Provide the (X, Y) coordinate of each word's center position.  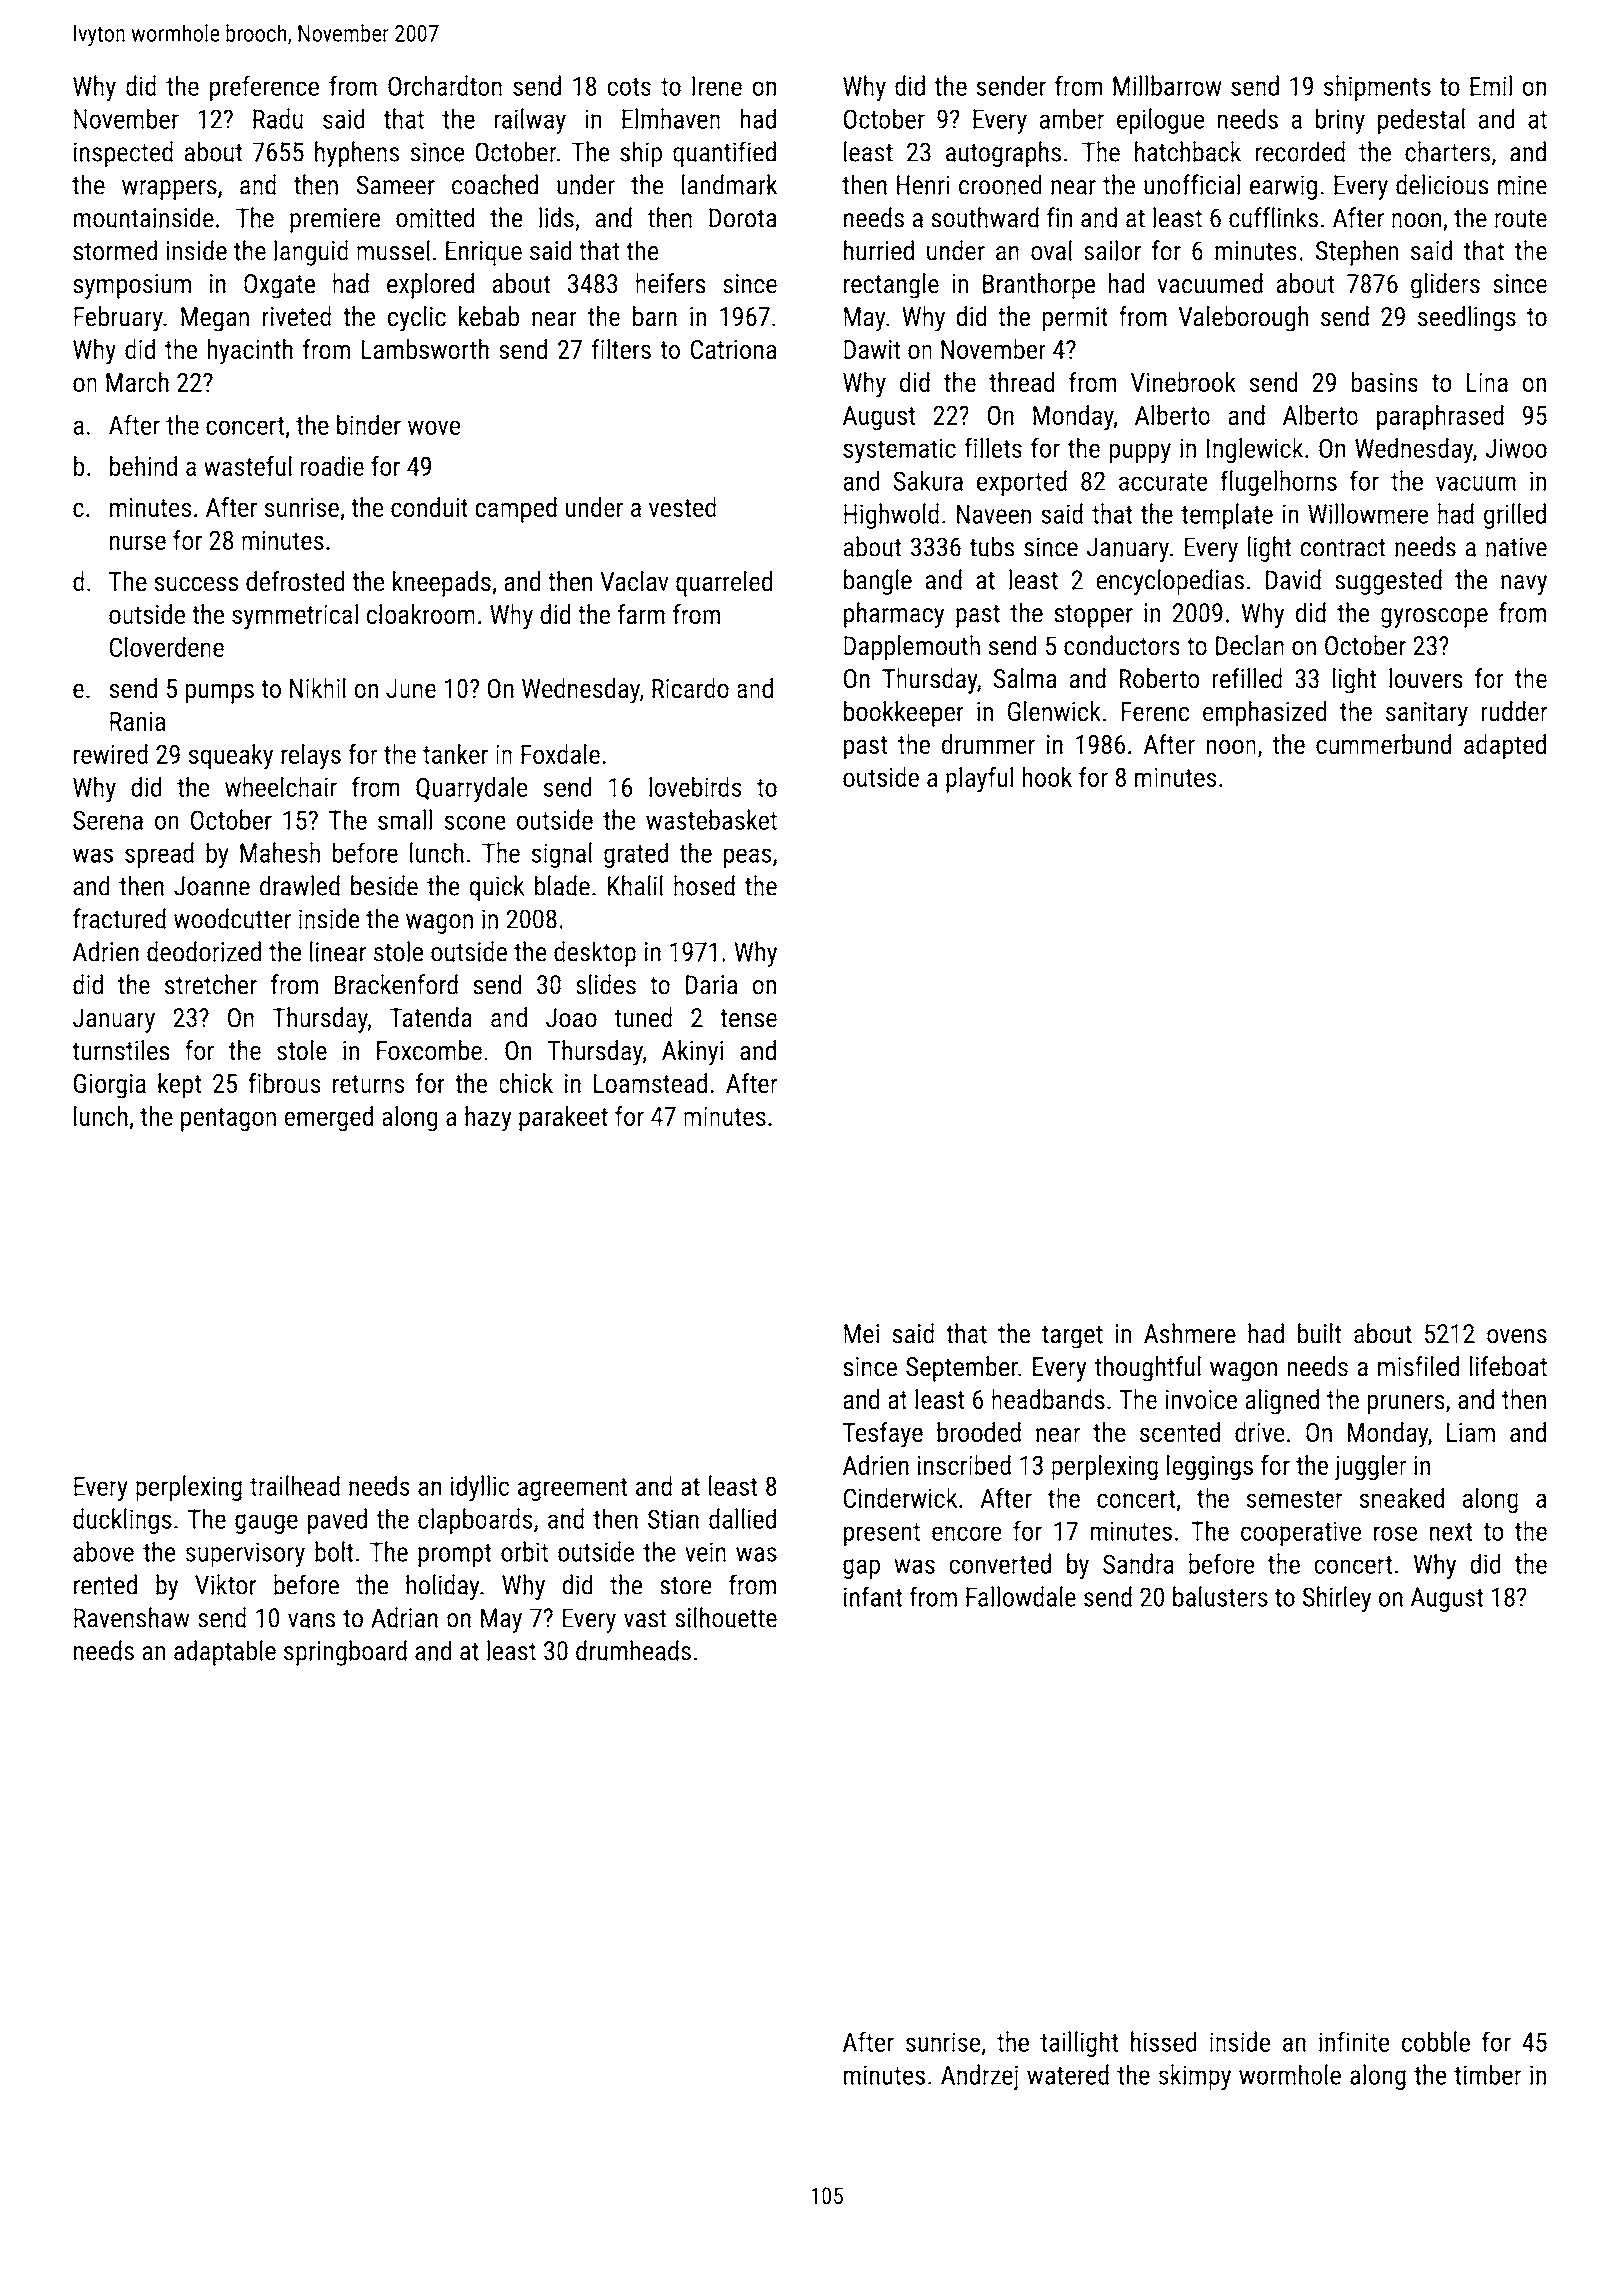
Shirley (1337, 1599)
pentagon (228, 1120)
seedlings (1467, 319)
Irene (717, 86)
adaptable (225, 1653)
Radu (278, 118)
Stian (673, 1519)
